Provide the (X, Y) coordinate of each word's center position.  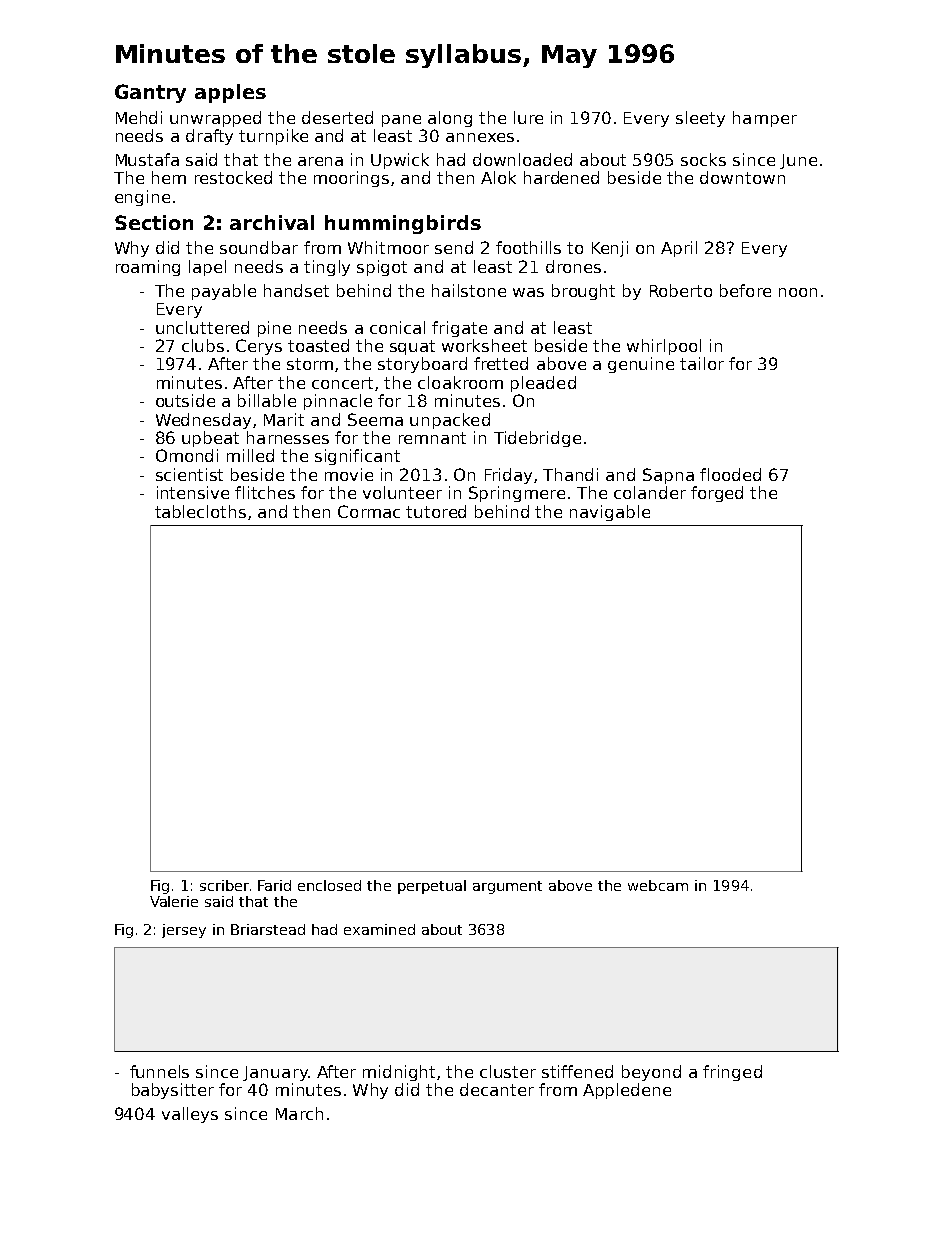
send (454, 247)
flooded (730, 474)
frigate (459, 329)
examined (379, 929)
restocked (233, 177)
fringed (732, 1073)
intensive (193, 492)
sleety (700, 119)
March (299, 1113)
